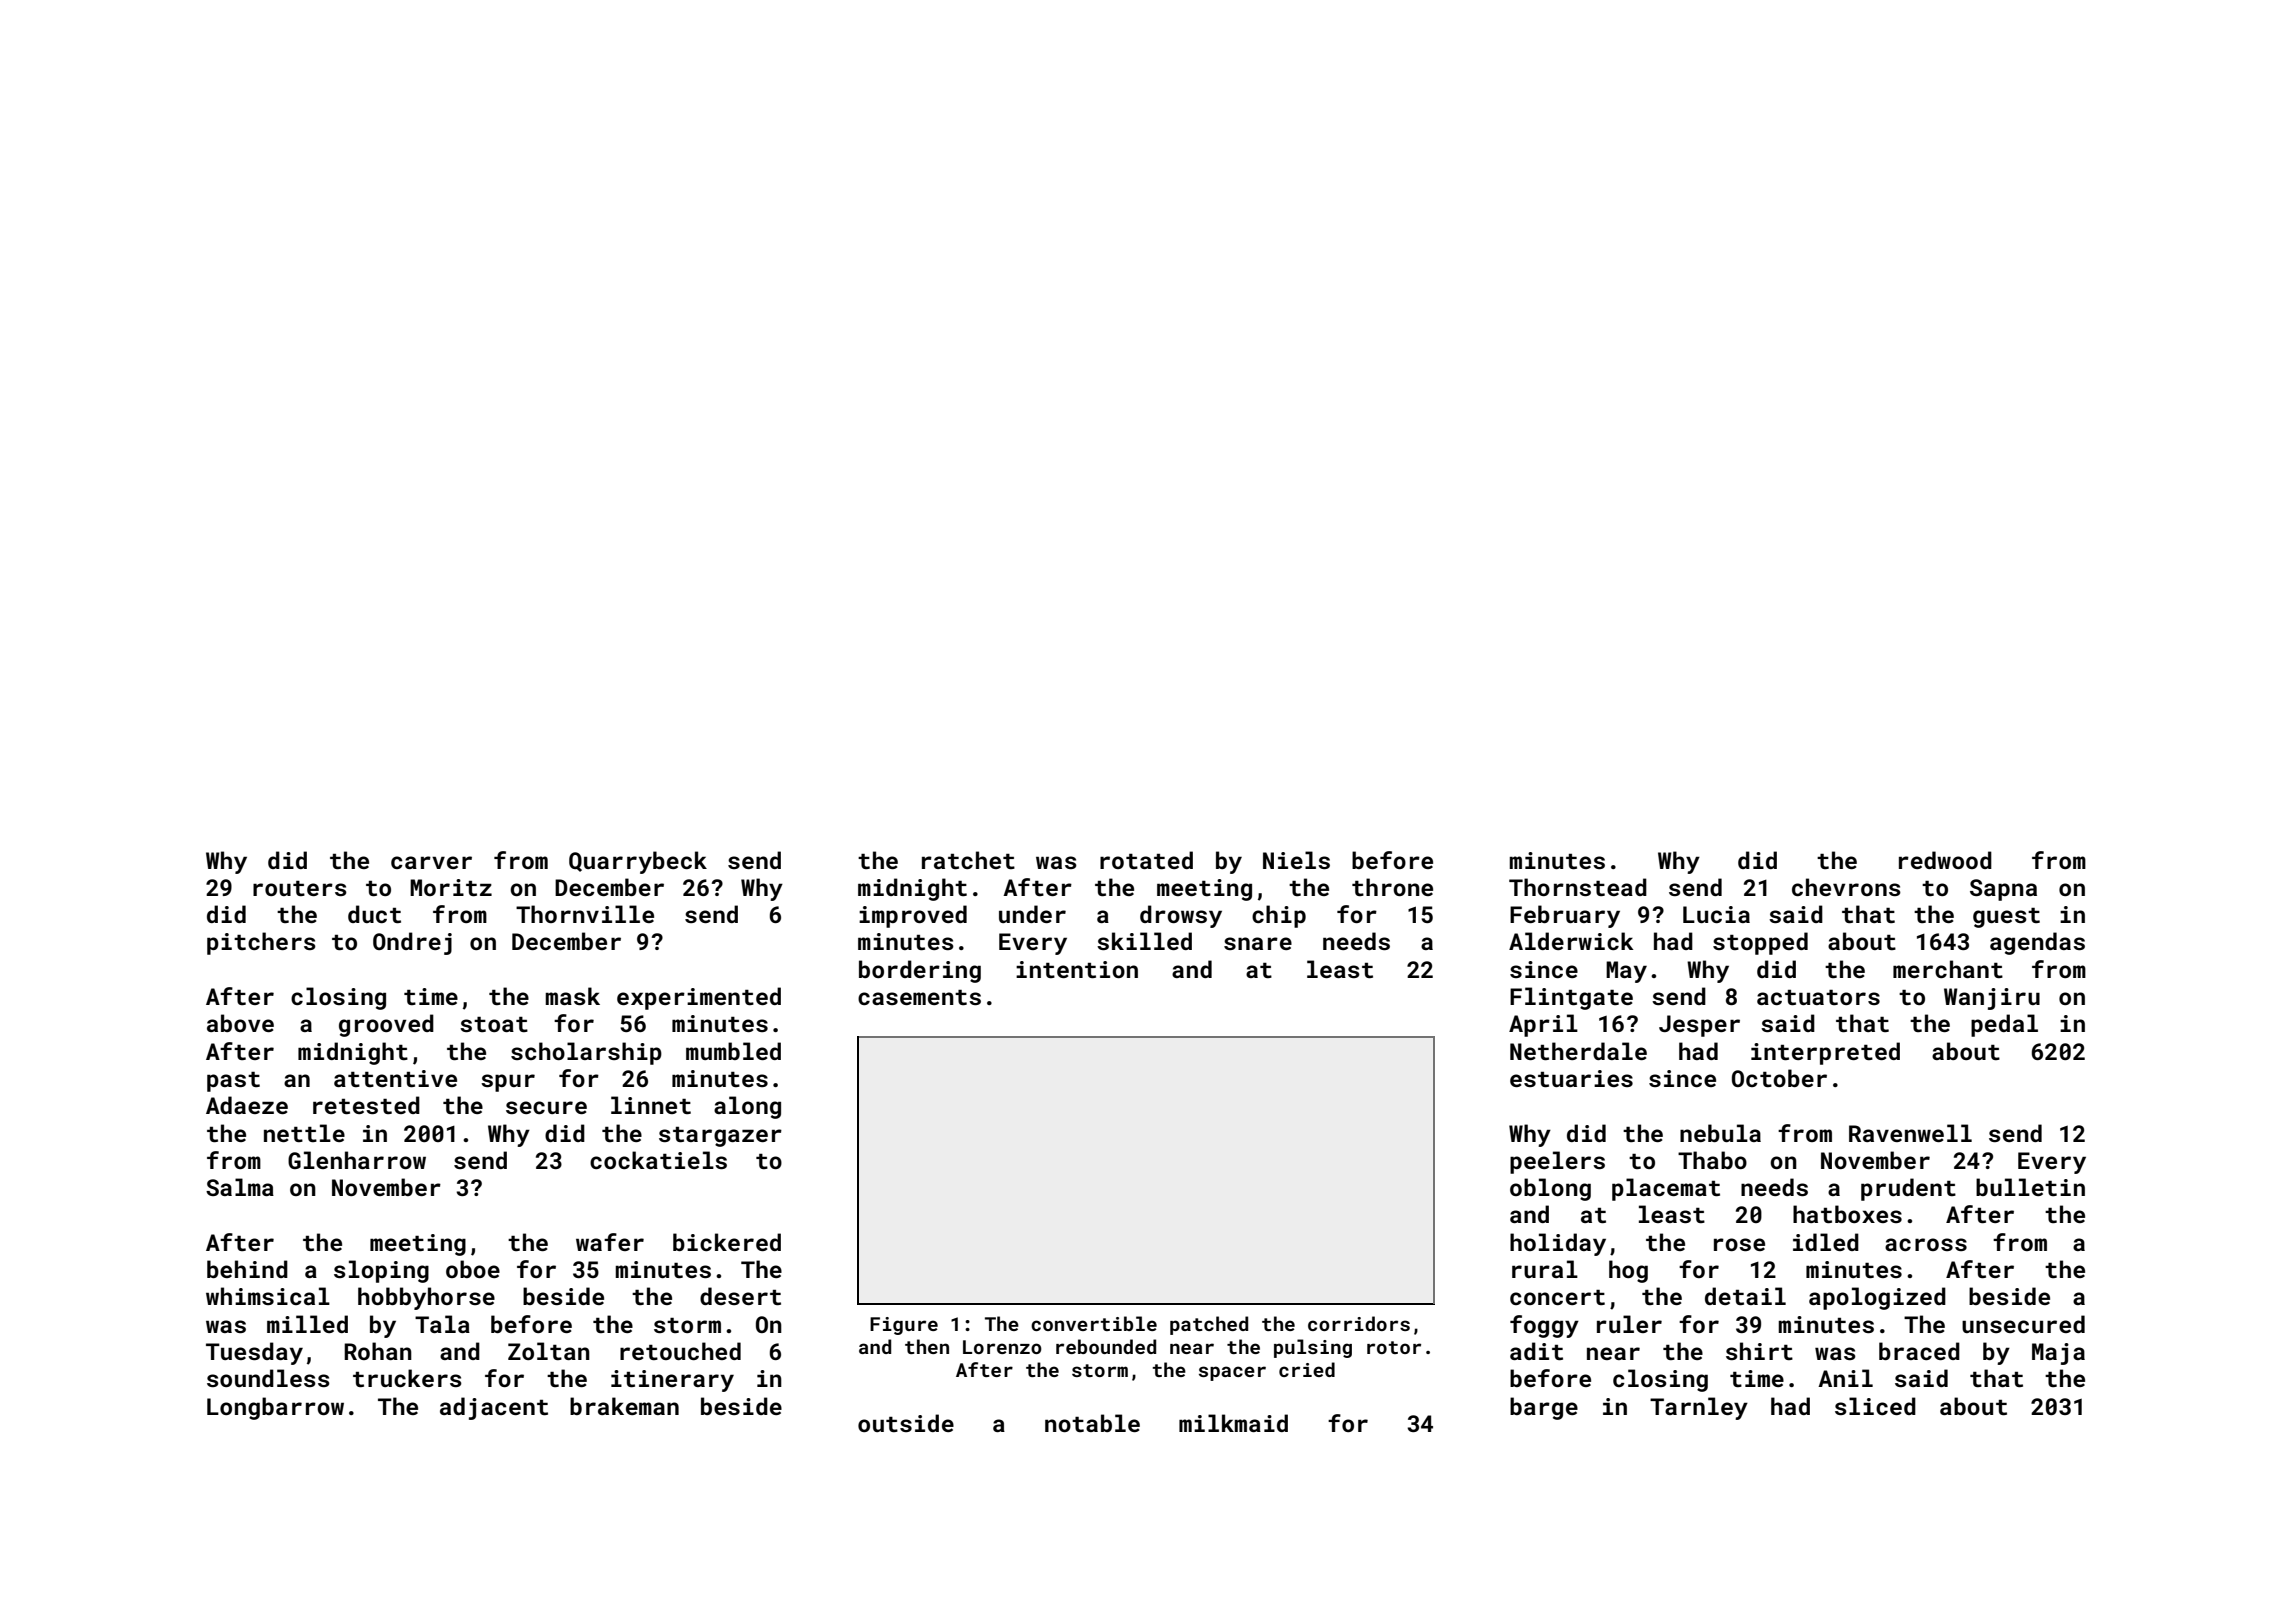 Image resolution: width=2292 pixels, height=1620 pixels. Describe the element at coordinates (585, 914) in the page. I see `Thornville` at that location.
